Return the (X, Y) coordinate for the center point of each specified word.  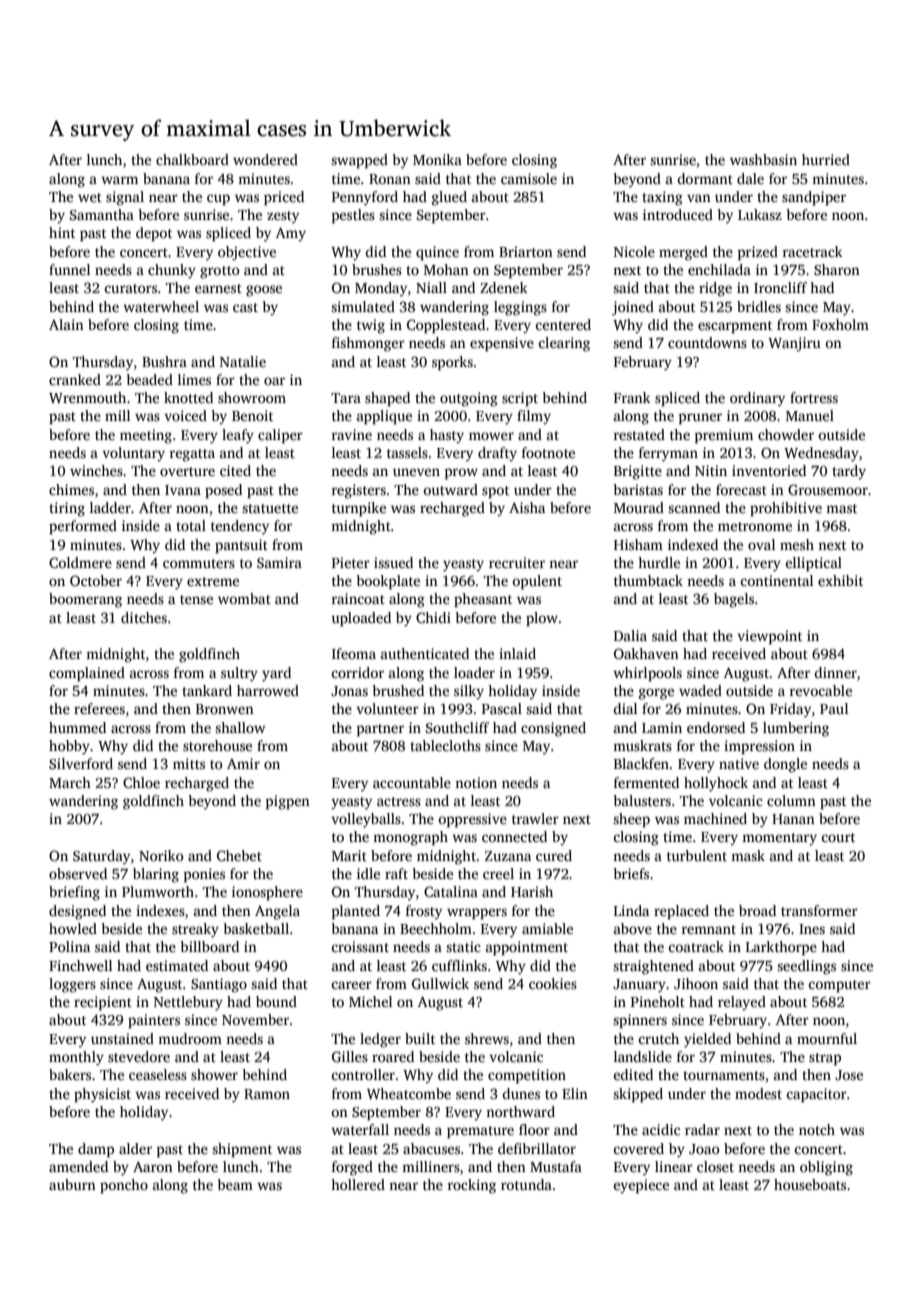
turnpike (359, 509)
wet (90, 197)
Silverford (81, 763)
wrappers (477, 914)
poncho (124, 1186)
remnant (708, 929)
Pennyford (365, 198)
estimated (177, 965)
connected (514, 836)
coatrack (696, 946)
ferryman (668, 454)
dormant (705, 178)
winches (96, 470)
